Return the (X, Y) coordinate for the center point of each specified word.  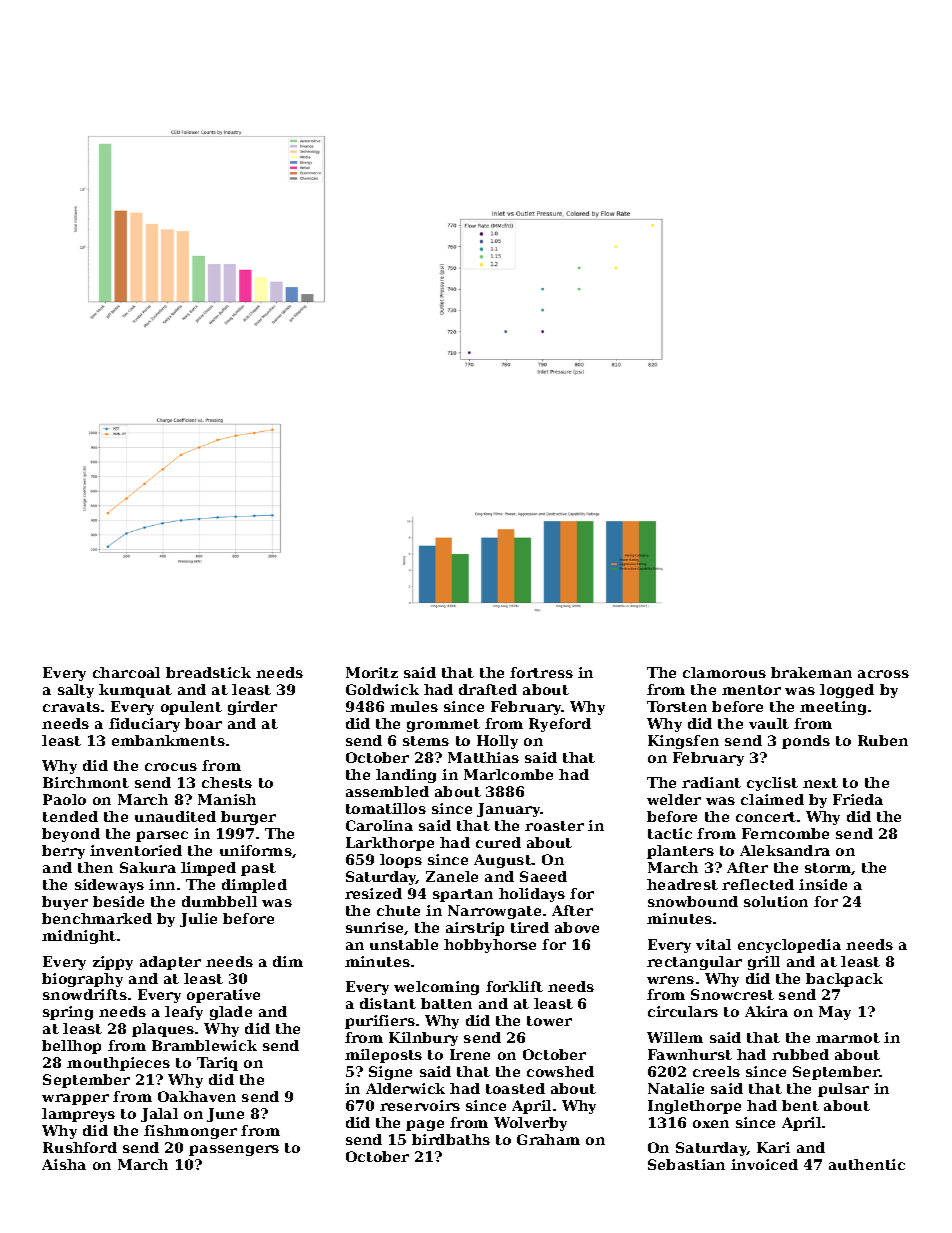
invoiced (764, 1164)
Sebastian (686, 1164)
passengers (234, 1150)
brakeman (811, 672)
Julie (198, 920)
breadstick (208, 672)
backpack (844, 980)
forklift (514, 986)
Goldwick (382, 689)
